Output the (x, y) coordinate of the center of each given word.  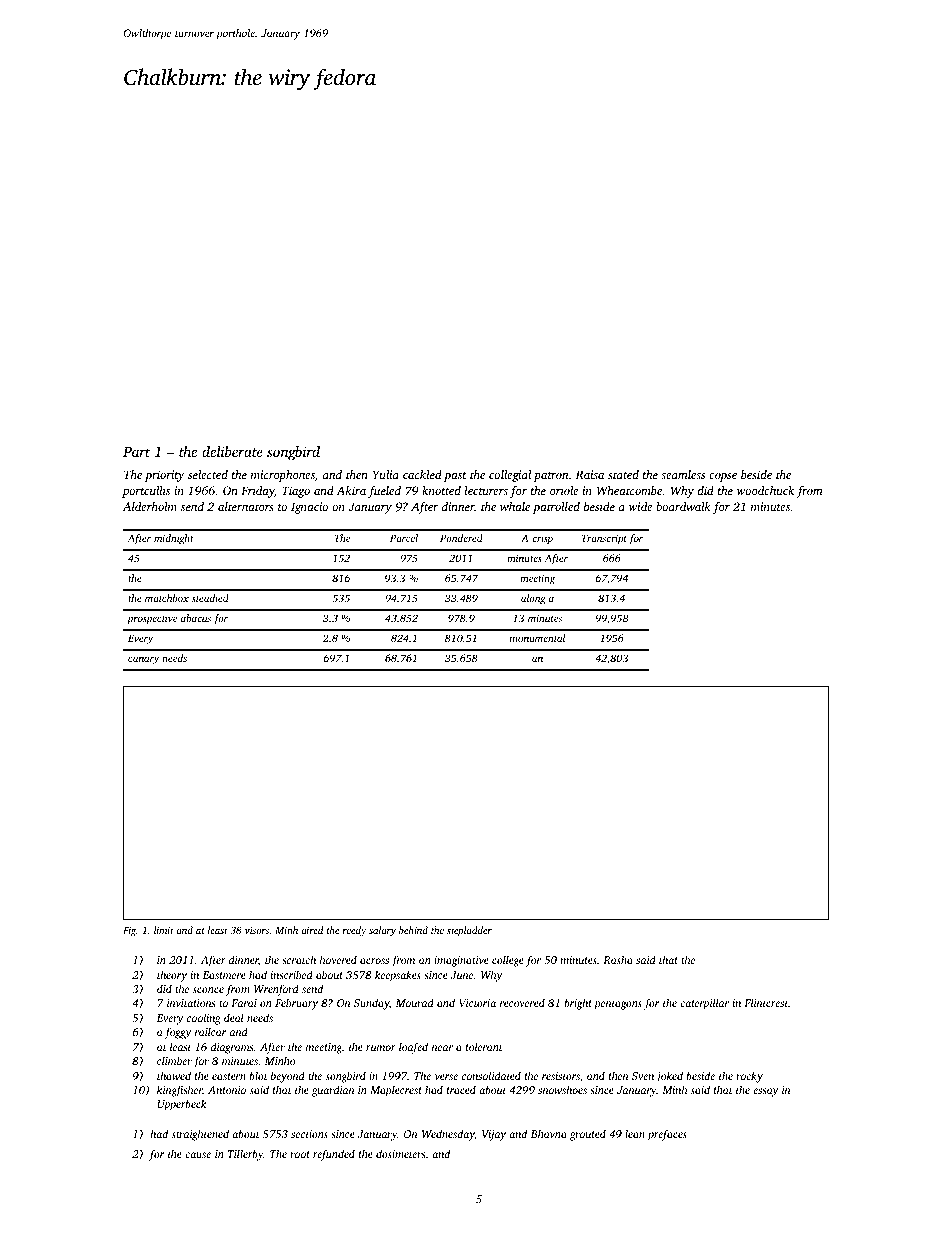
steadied (210, 598)
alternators (246, 506)
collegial (510, 476)
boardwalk (683, 506)
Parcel (404, 538)
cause (198, 1155)
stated (623, 474)
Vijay (494, 1135)
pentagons (618, 1005)
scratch (299, 959)
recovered (522, 1002)
